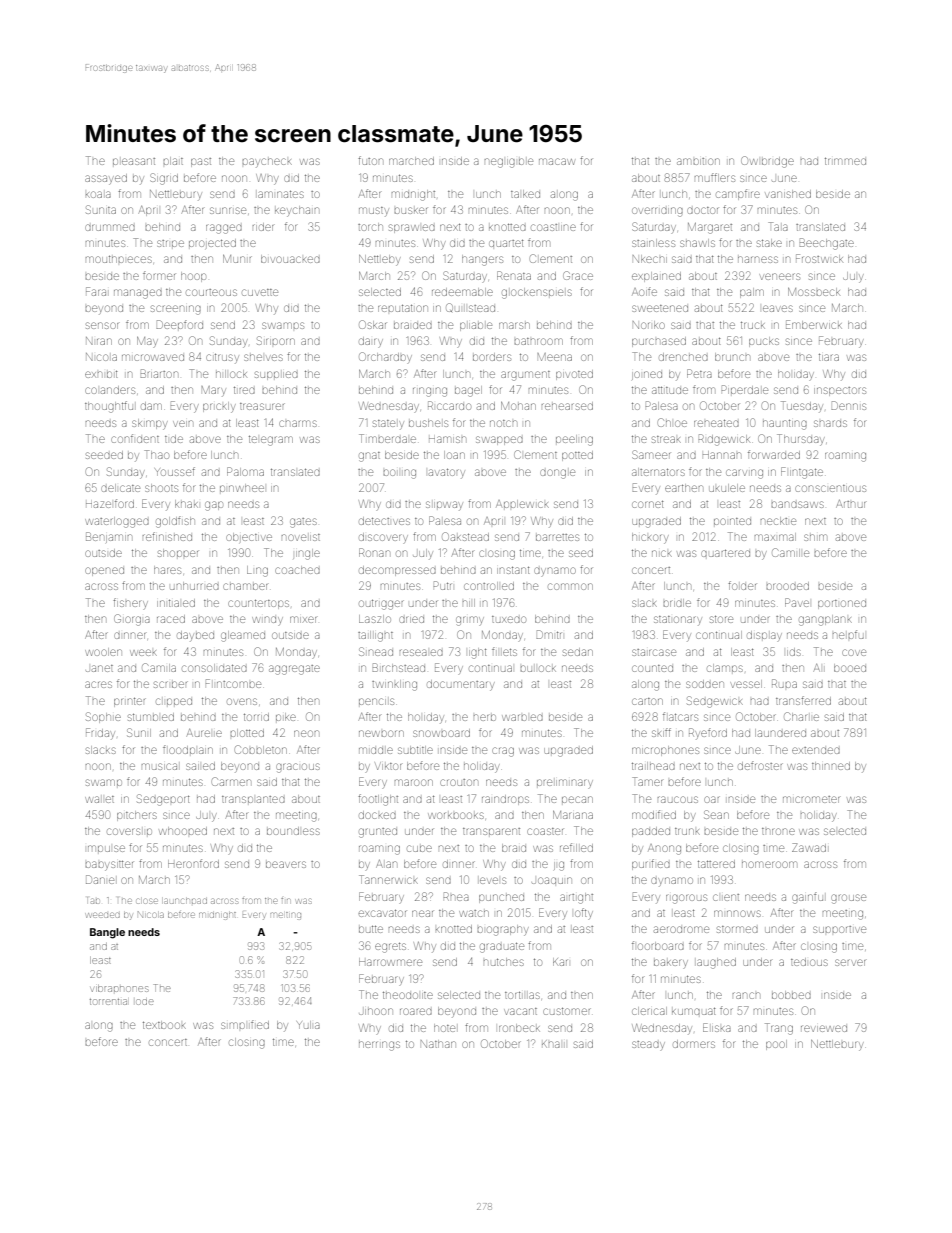 This document has width=952, height=1233. I want to click on instant, so click(513, 570).
